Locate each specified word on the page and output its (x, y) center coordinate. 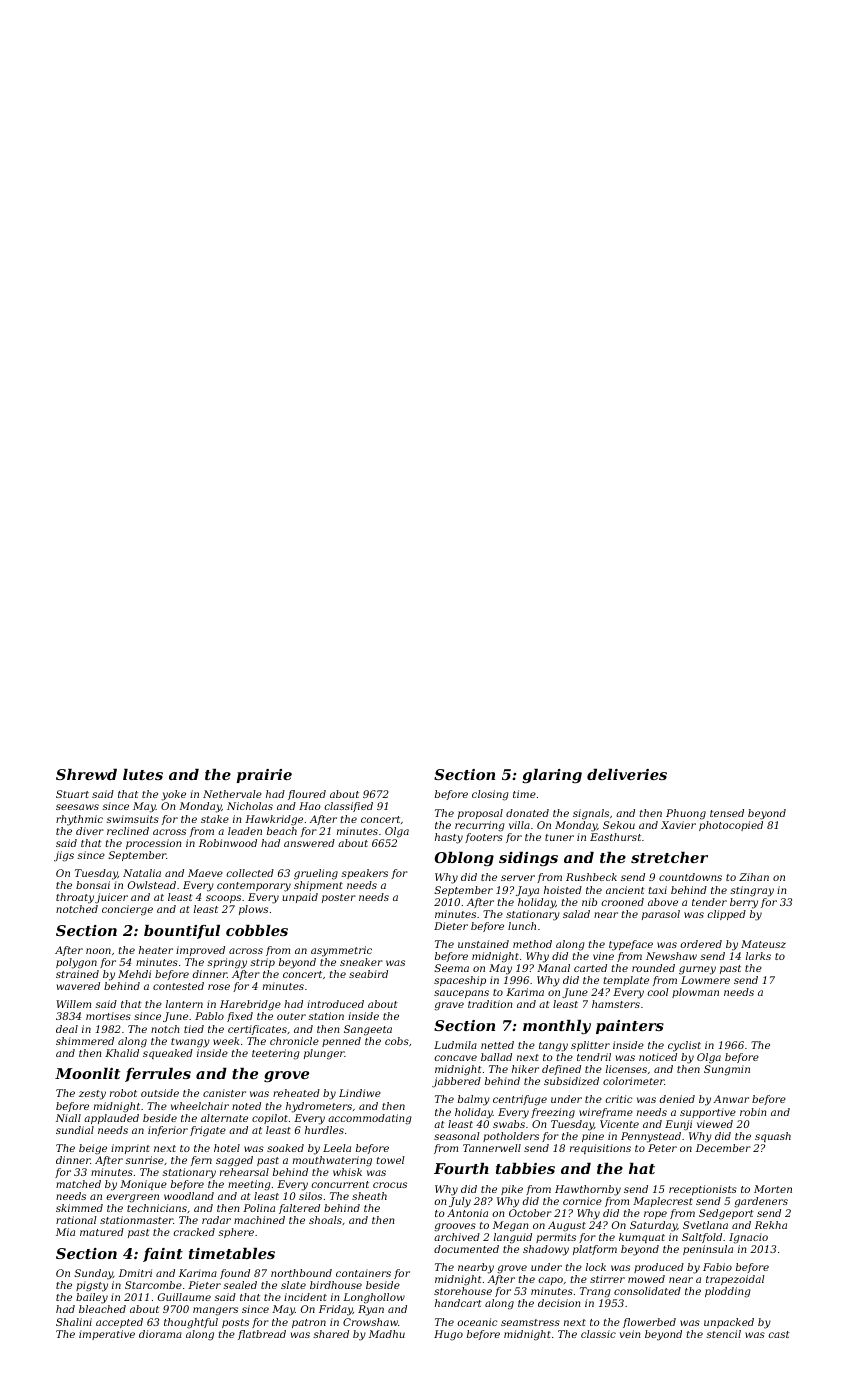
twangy (190, 1043)
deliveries (627, 774)
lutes (143, 774)
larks (758, 956)
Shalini (74, 1322)
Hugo (448, 1335)
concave (456, 1058)
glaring (552, 776)
